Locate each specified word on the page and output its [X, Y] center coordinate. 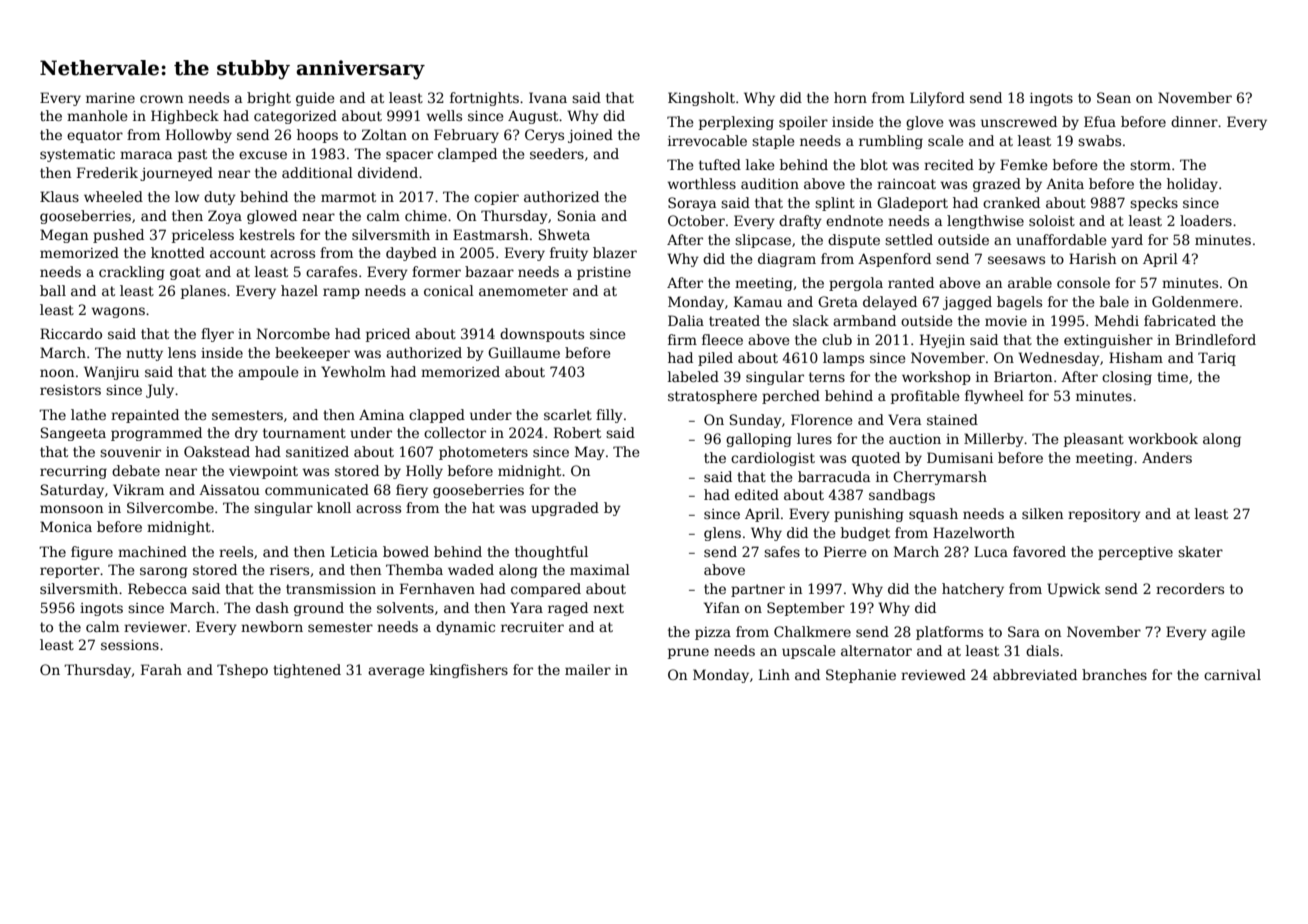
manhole [97, 115]
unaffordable [1061, 239]
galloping [759, 440]
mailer [588, 669]
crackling [132, 273]
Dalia [686, 320]
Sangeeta [73, 434]
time [1172, 377]
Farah [161, 669]
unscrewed [1019, 121]
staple [773, 142]
